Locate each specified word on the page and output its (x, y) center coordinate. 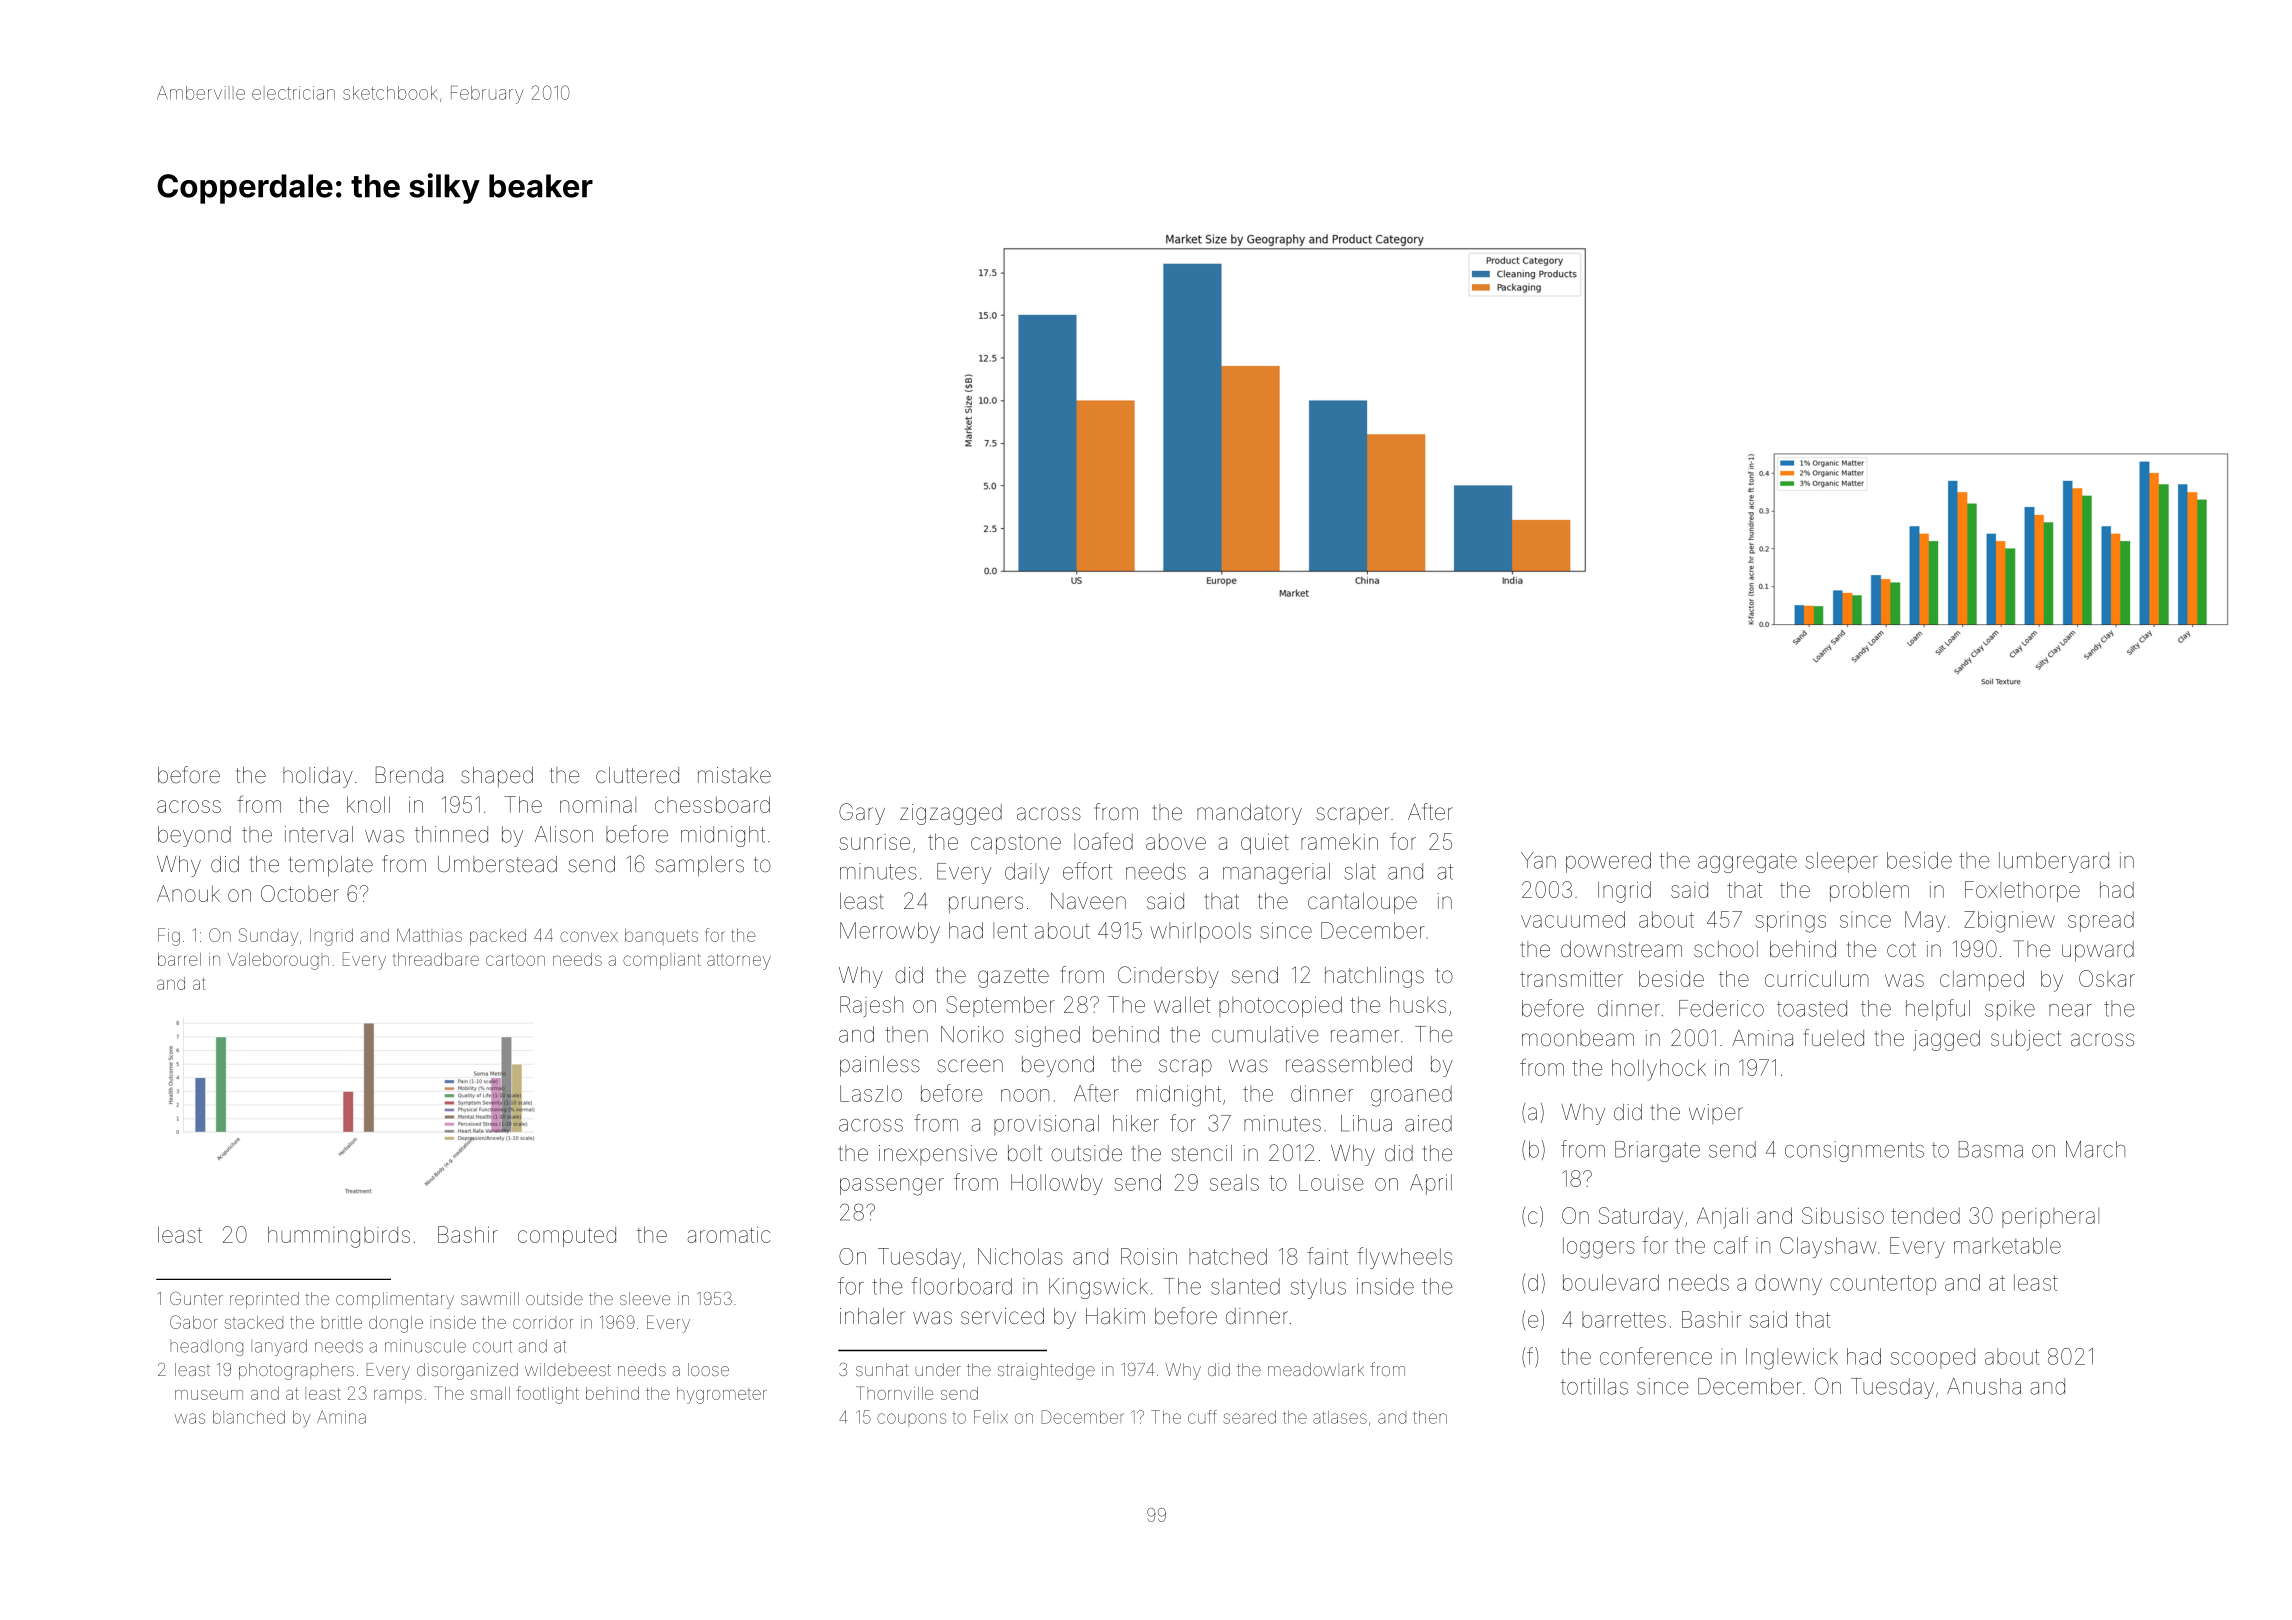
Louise (1331, 1182)
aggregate (1747, 863)
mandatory (1249, 814)
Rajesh (871, 1006)
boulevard (1611, 1282)
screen (970, 1066)
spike (2010, 1010)
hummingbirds (339, 1237)
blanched (249, 1417)
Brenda (409, 775)
